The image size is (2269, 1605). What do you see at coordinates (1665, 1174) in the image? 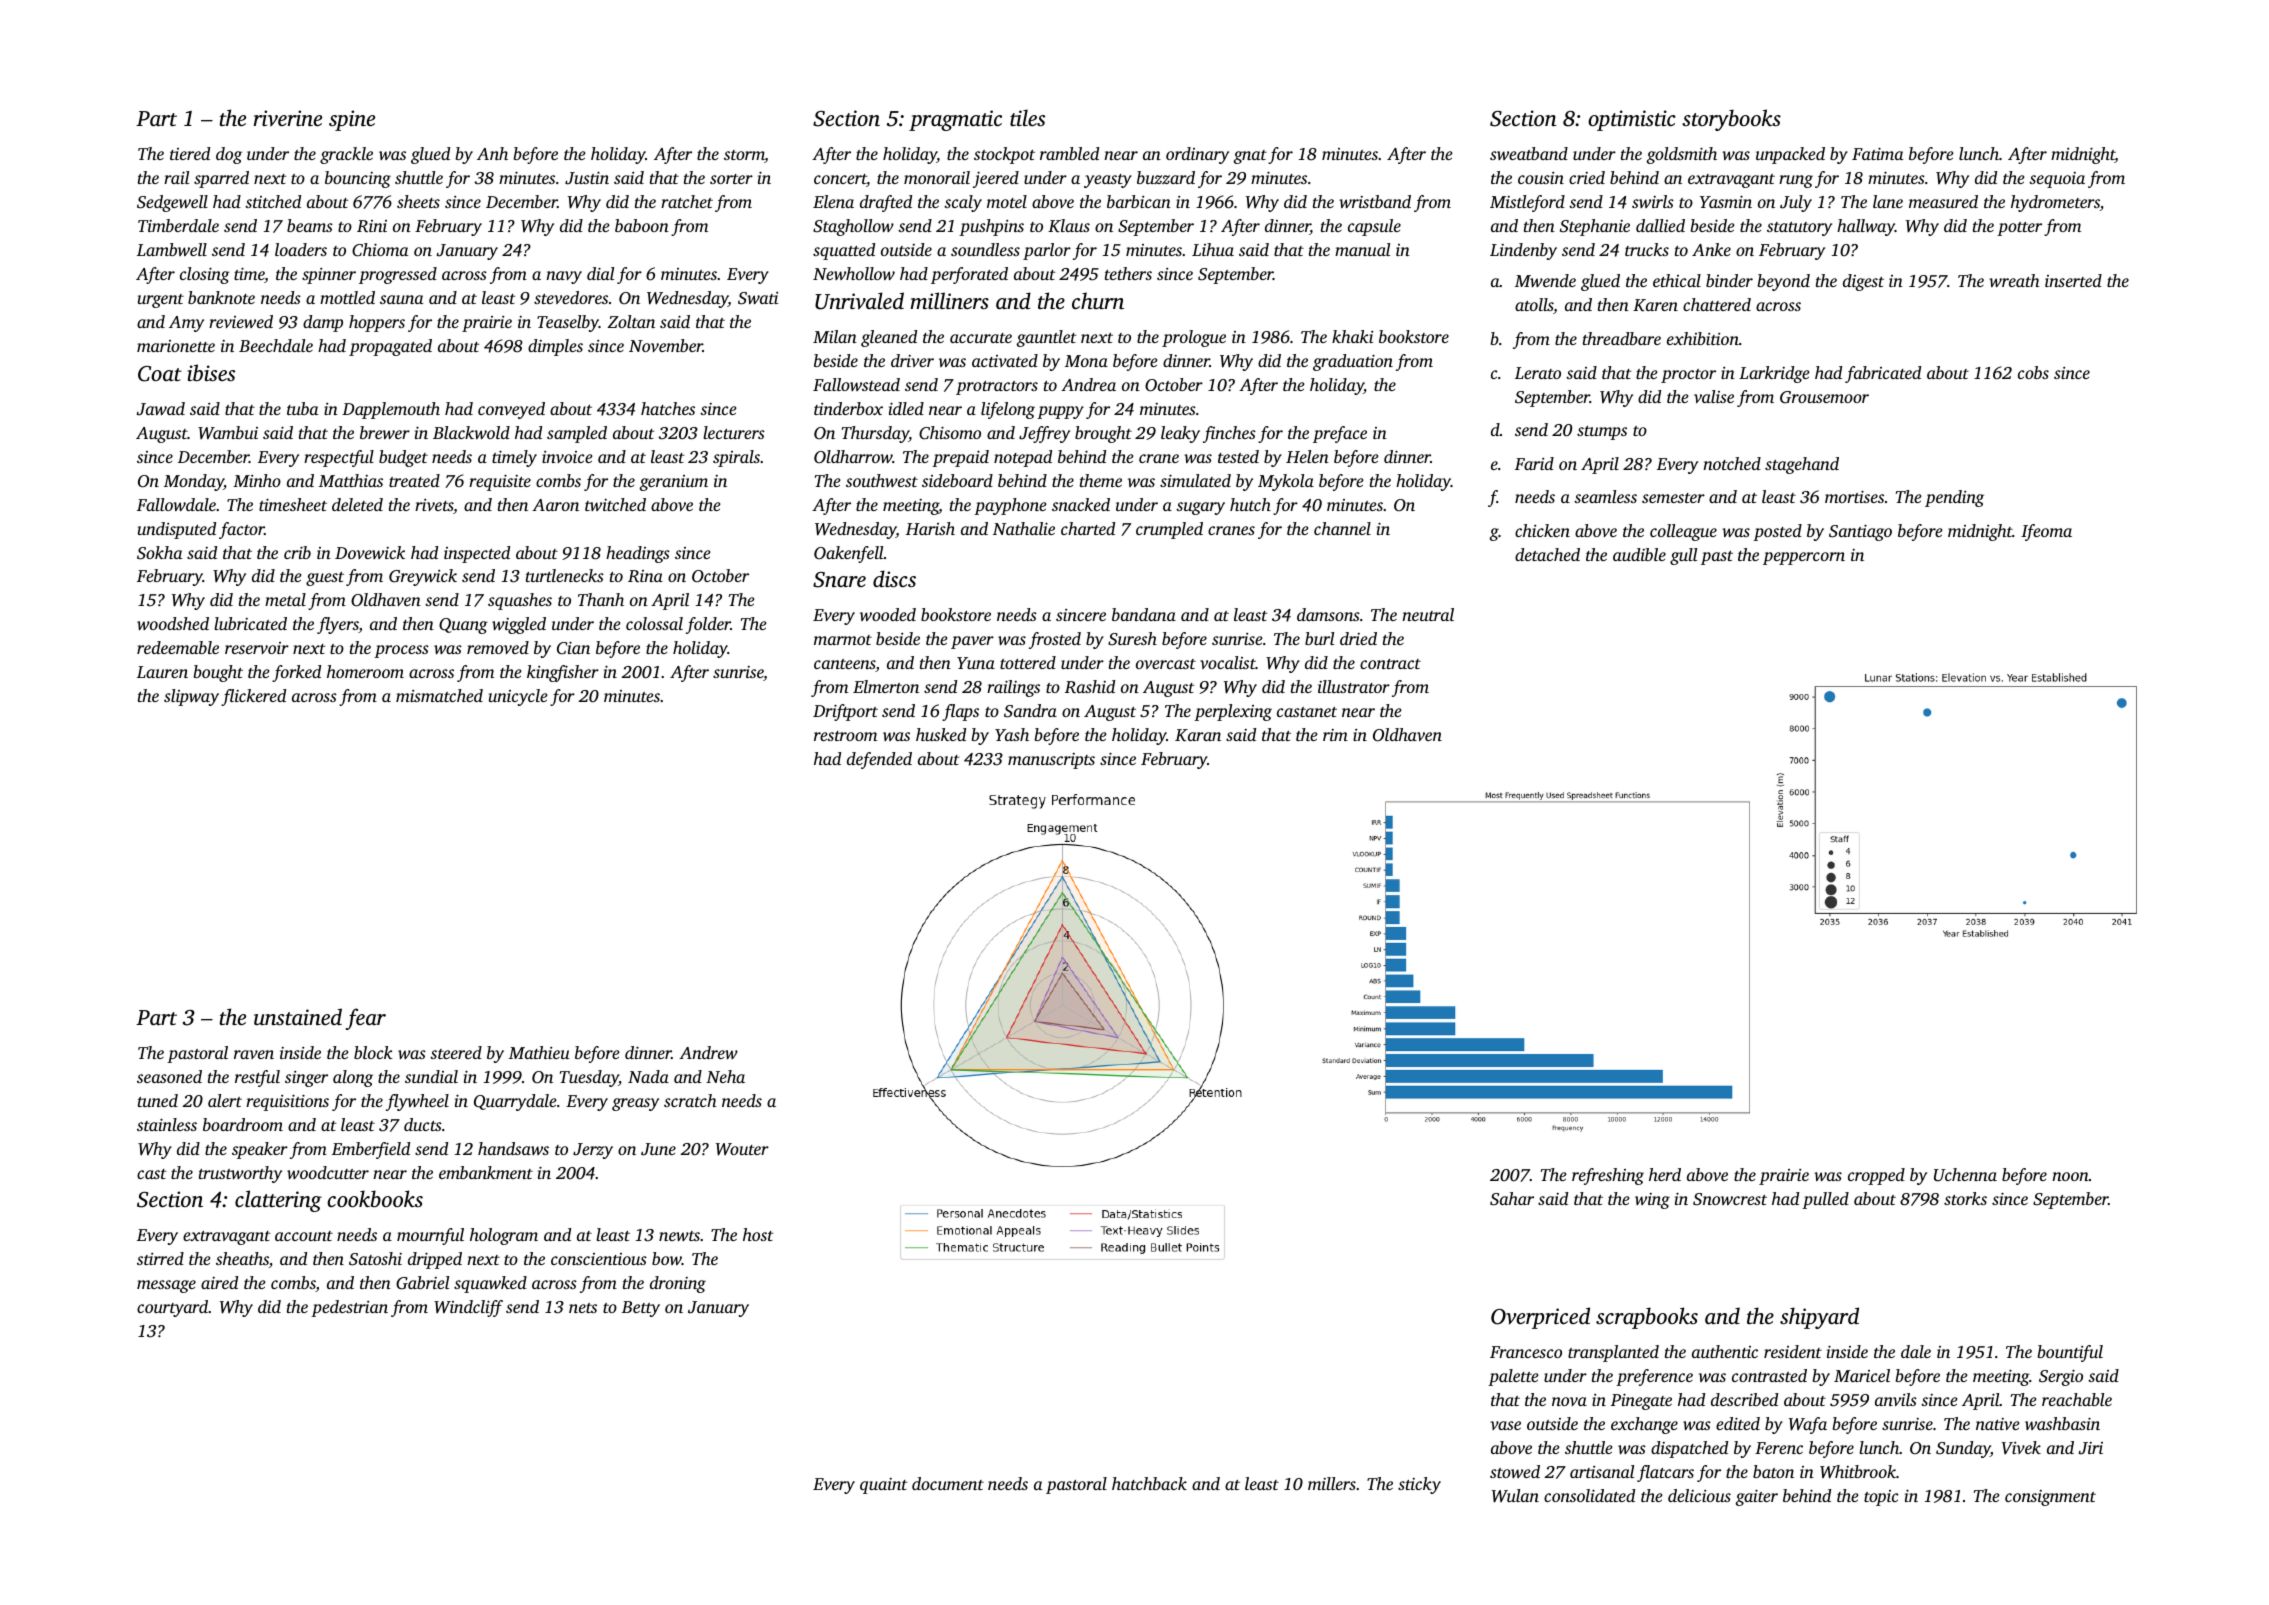
I see `herd` at bounding box center [1665, 1174].
